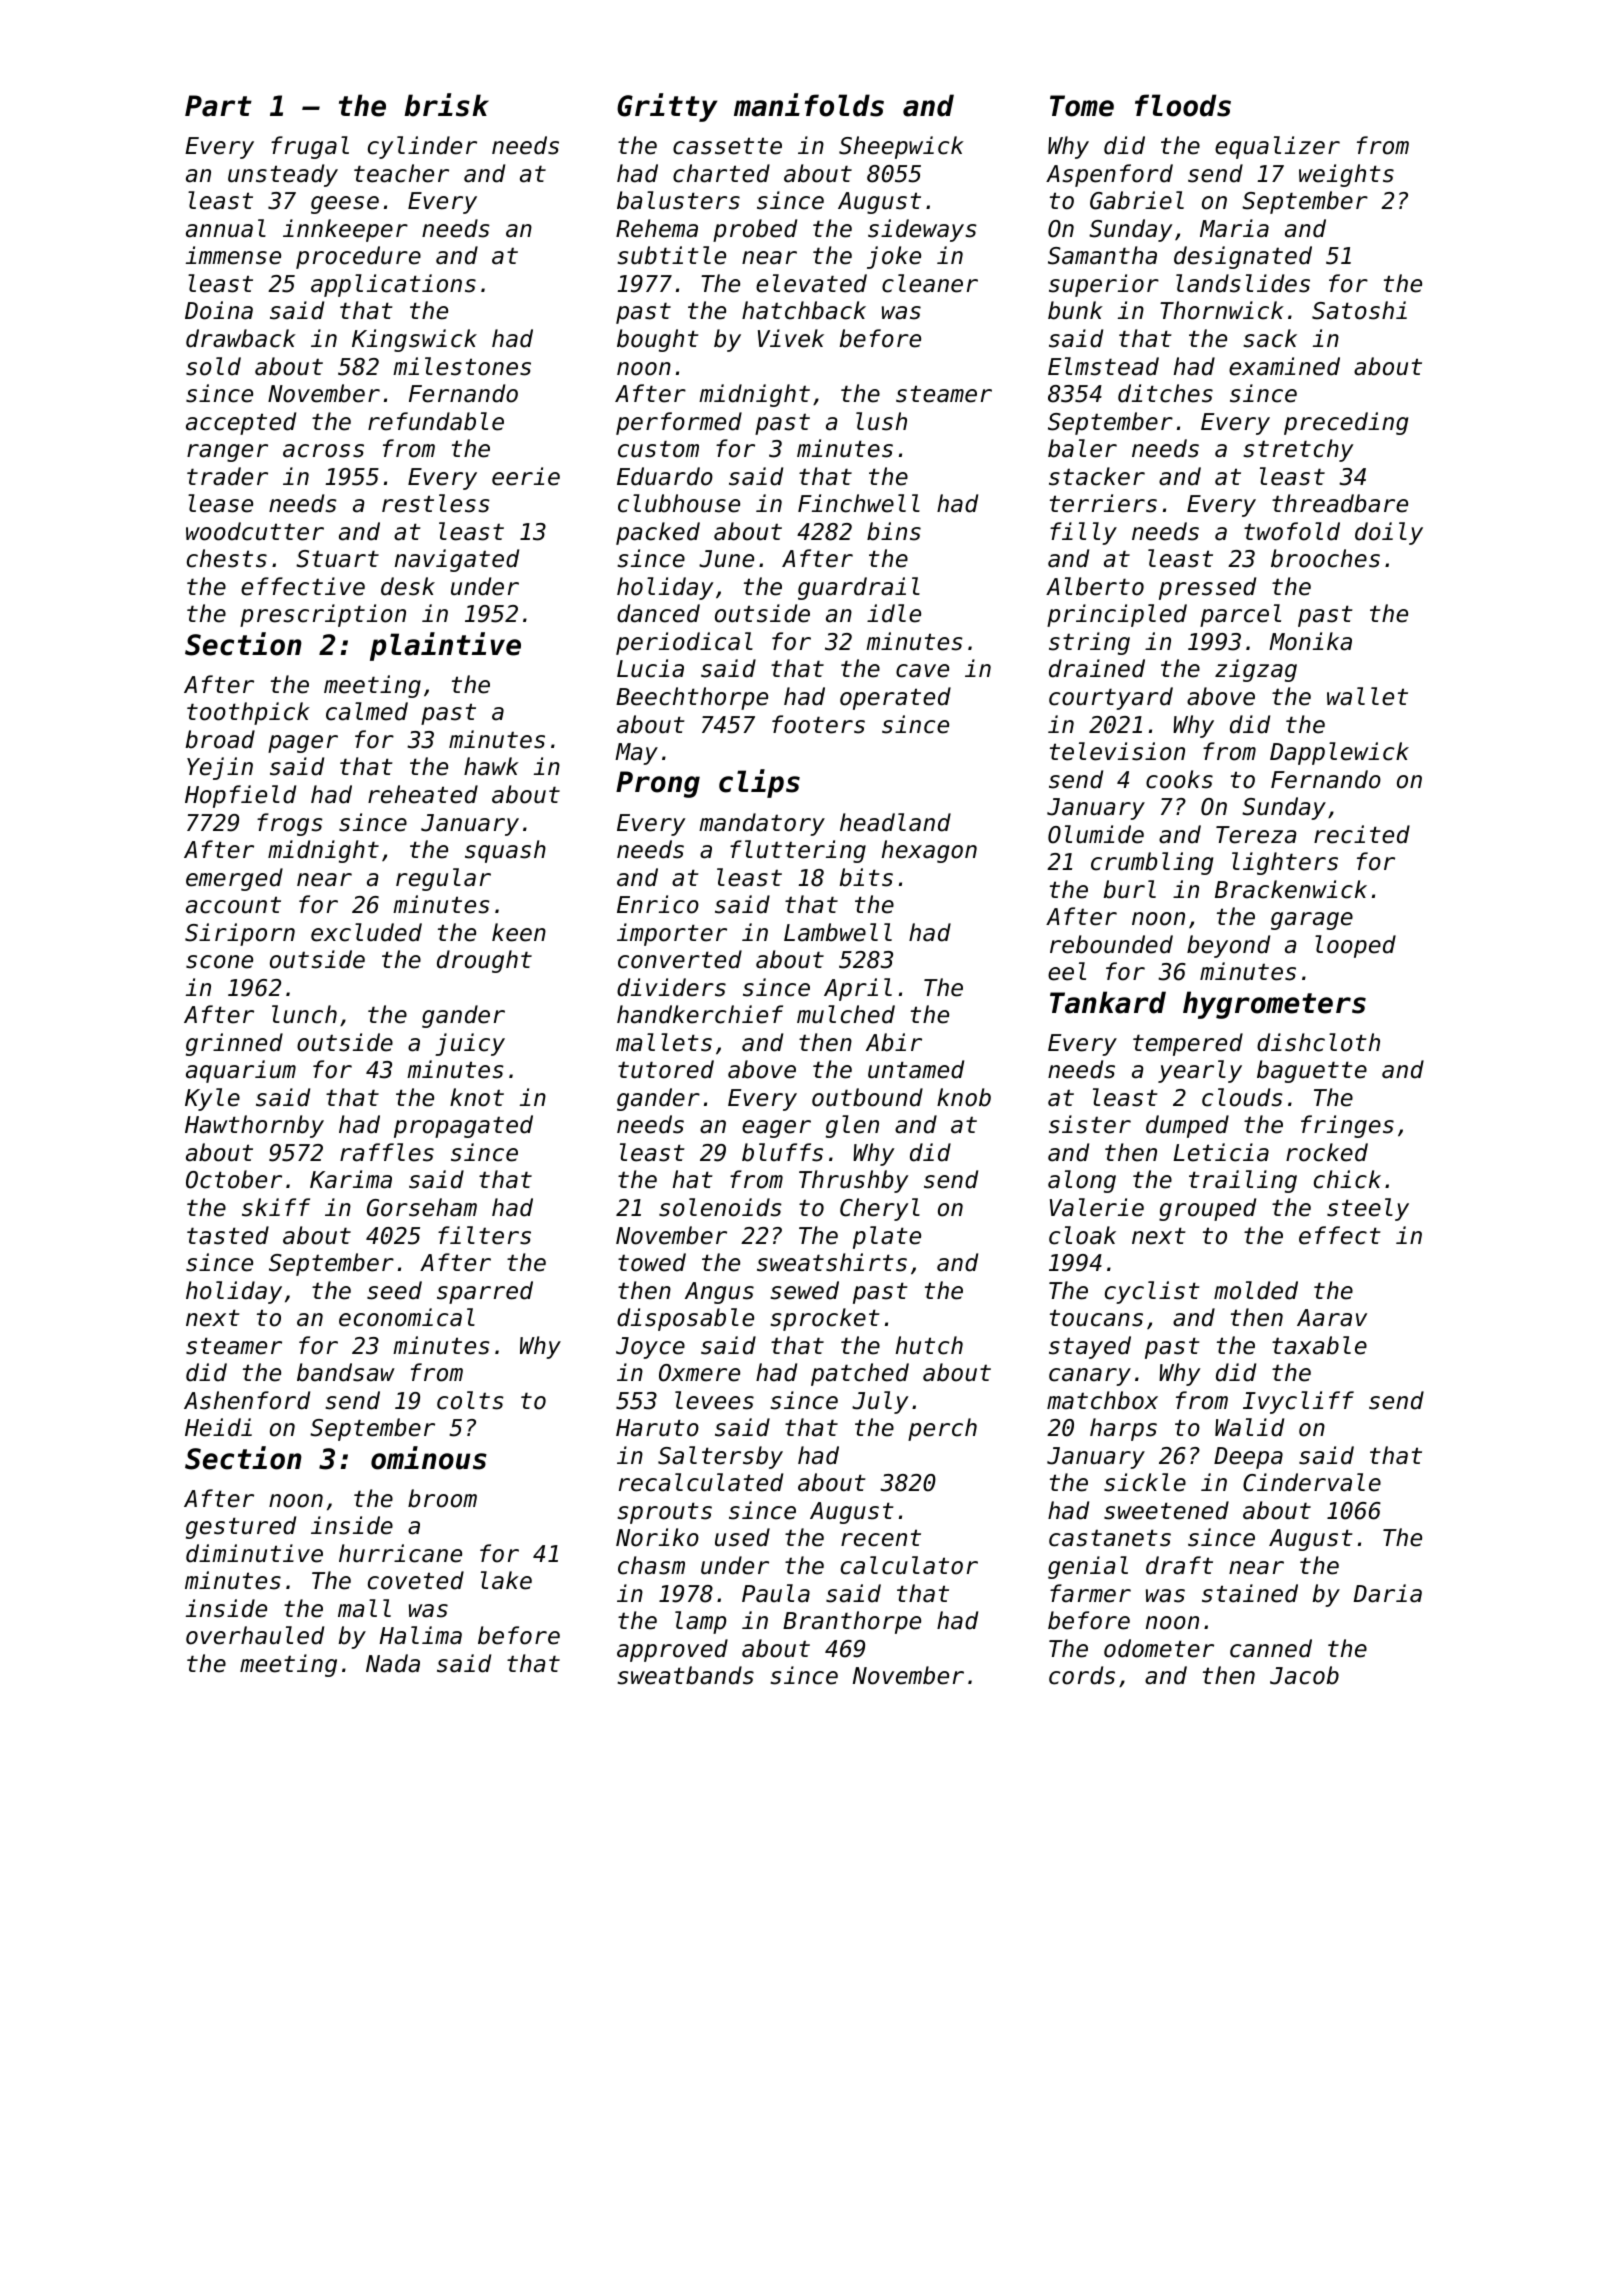  I want to click on headland, so click(895, 822).
